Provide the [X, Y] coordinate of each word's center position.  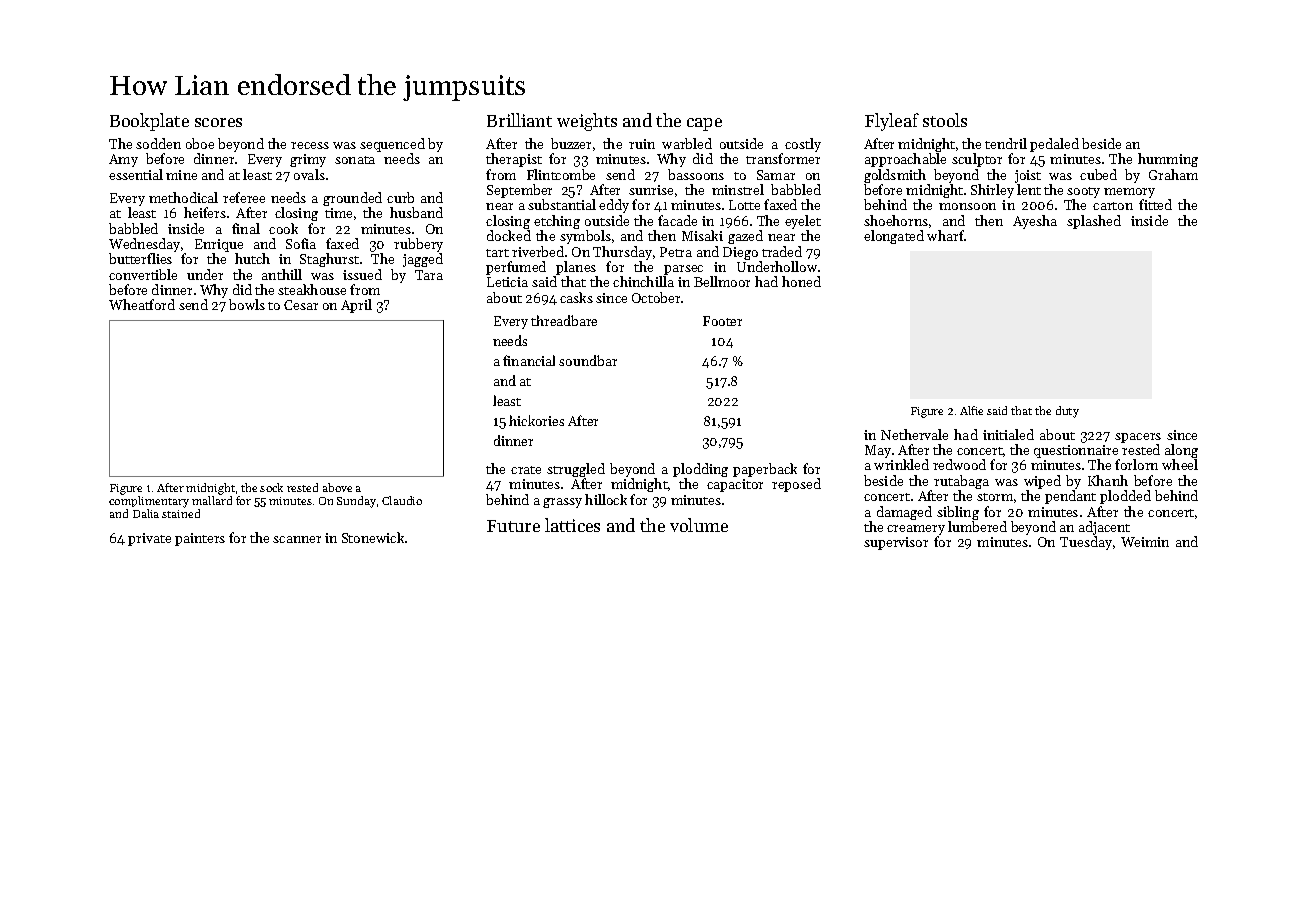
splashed [1094, 222]
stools [945, 120]
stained [181, 513]
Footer [722, 321]
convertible [143, 274]
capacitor [735, 485]
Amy [123, 160]
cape [704, 124]
